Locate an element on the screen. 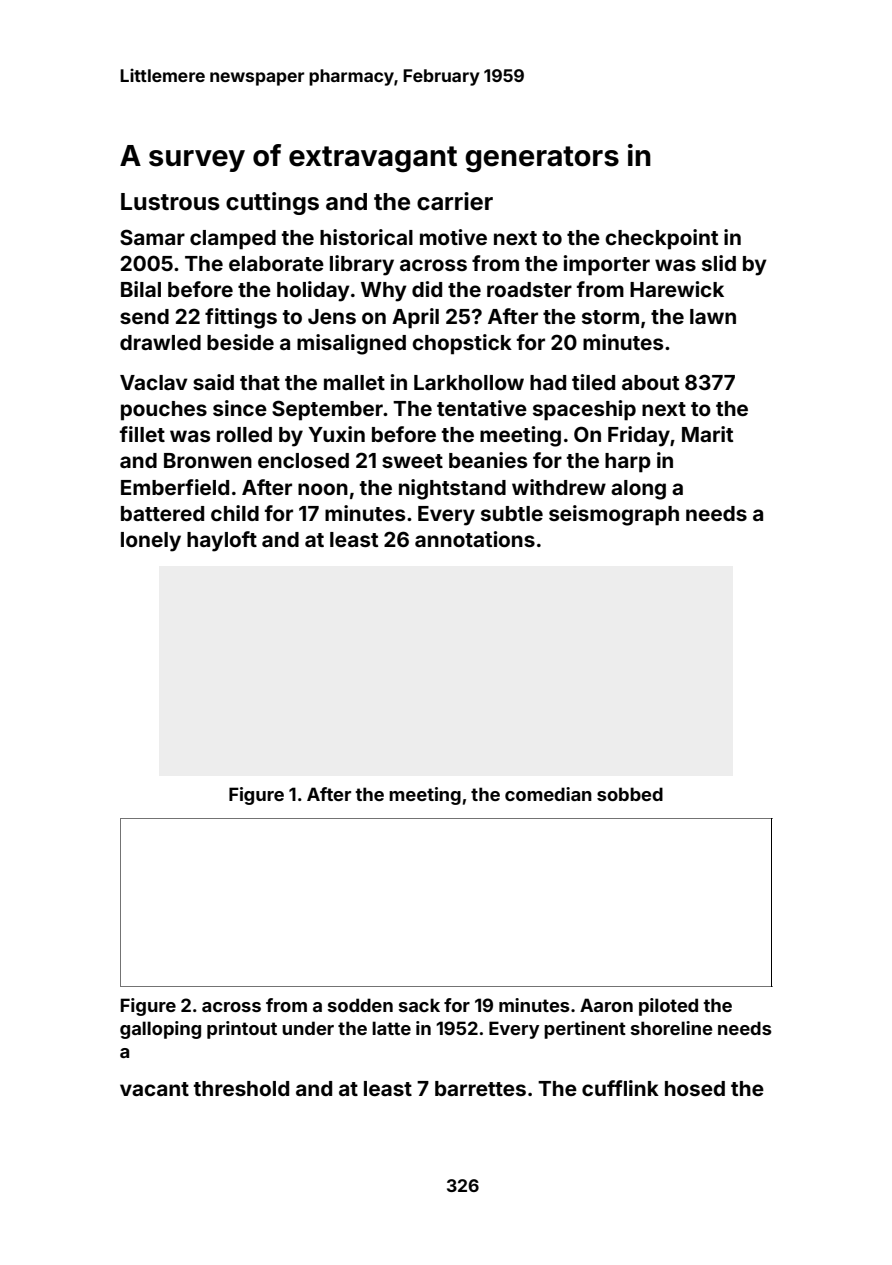 This screenshot has height=1265, width=892. clamped is located at coordinates (233, 240).
